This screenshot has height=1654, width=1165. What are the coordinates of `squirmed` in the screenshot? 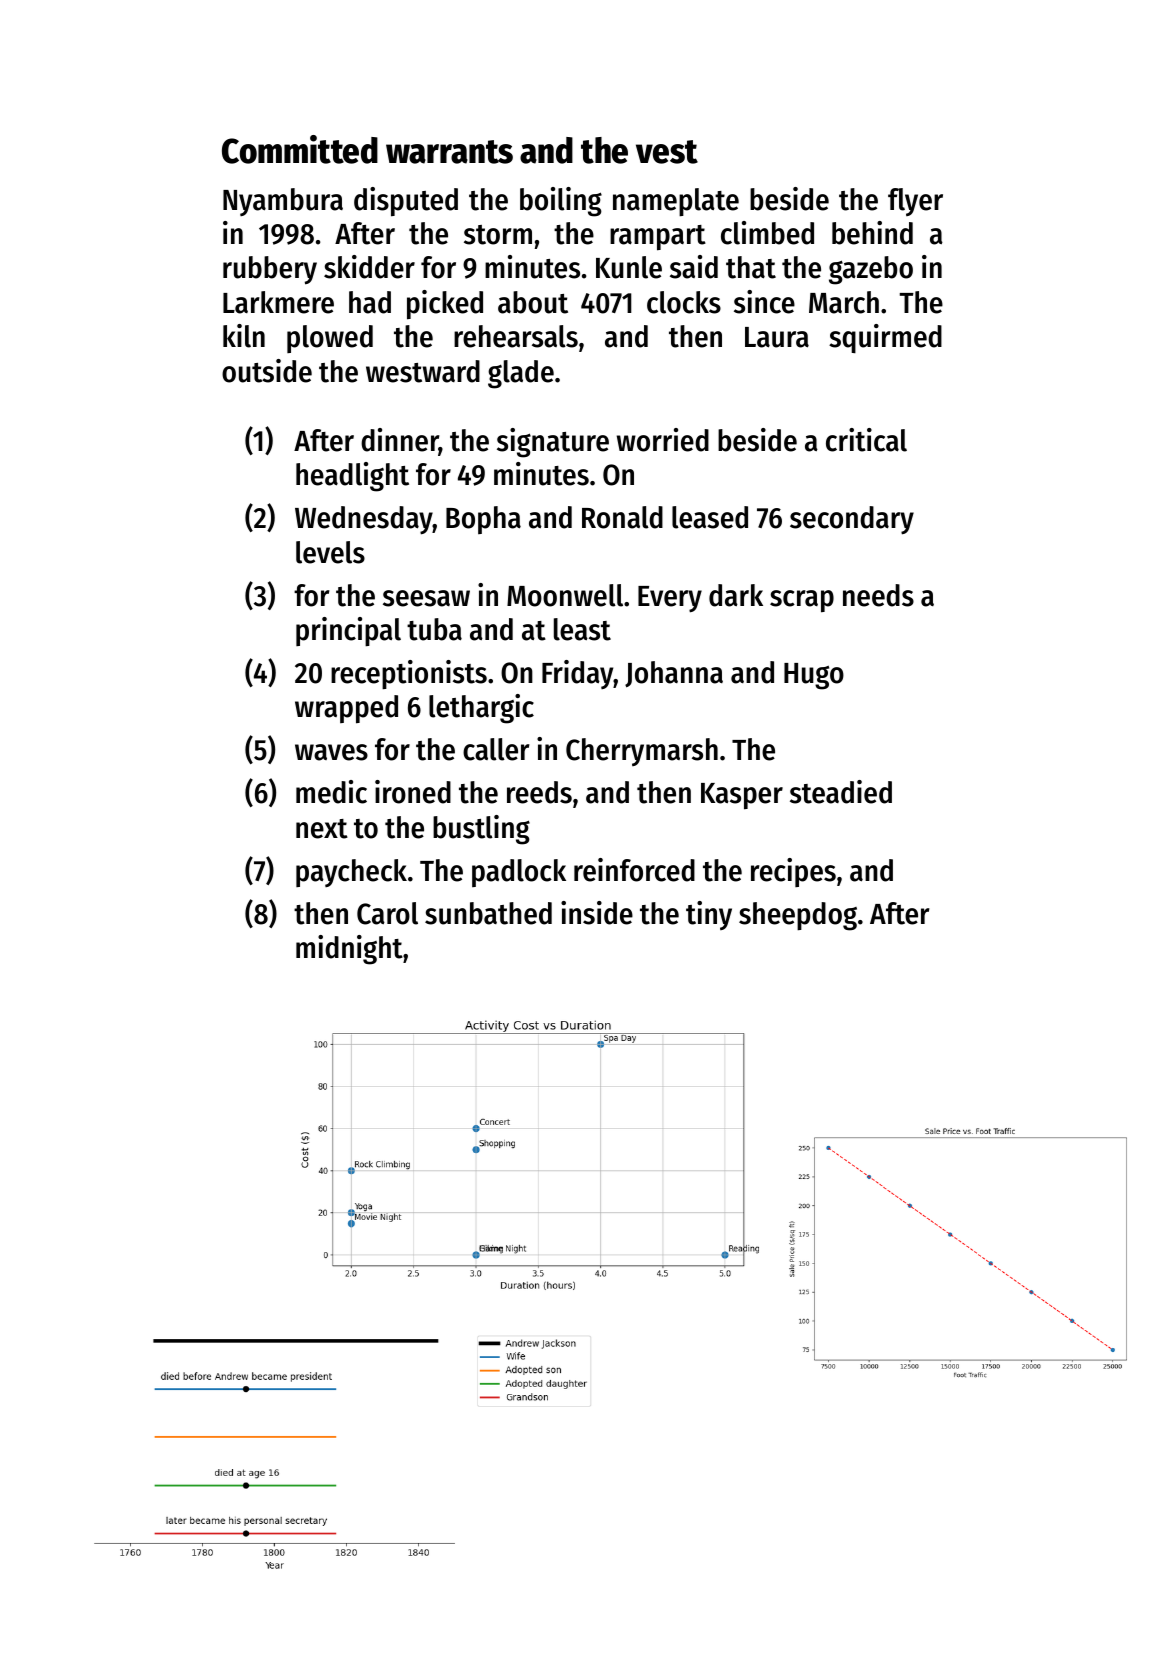 It's located at (885, 338).
